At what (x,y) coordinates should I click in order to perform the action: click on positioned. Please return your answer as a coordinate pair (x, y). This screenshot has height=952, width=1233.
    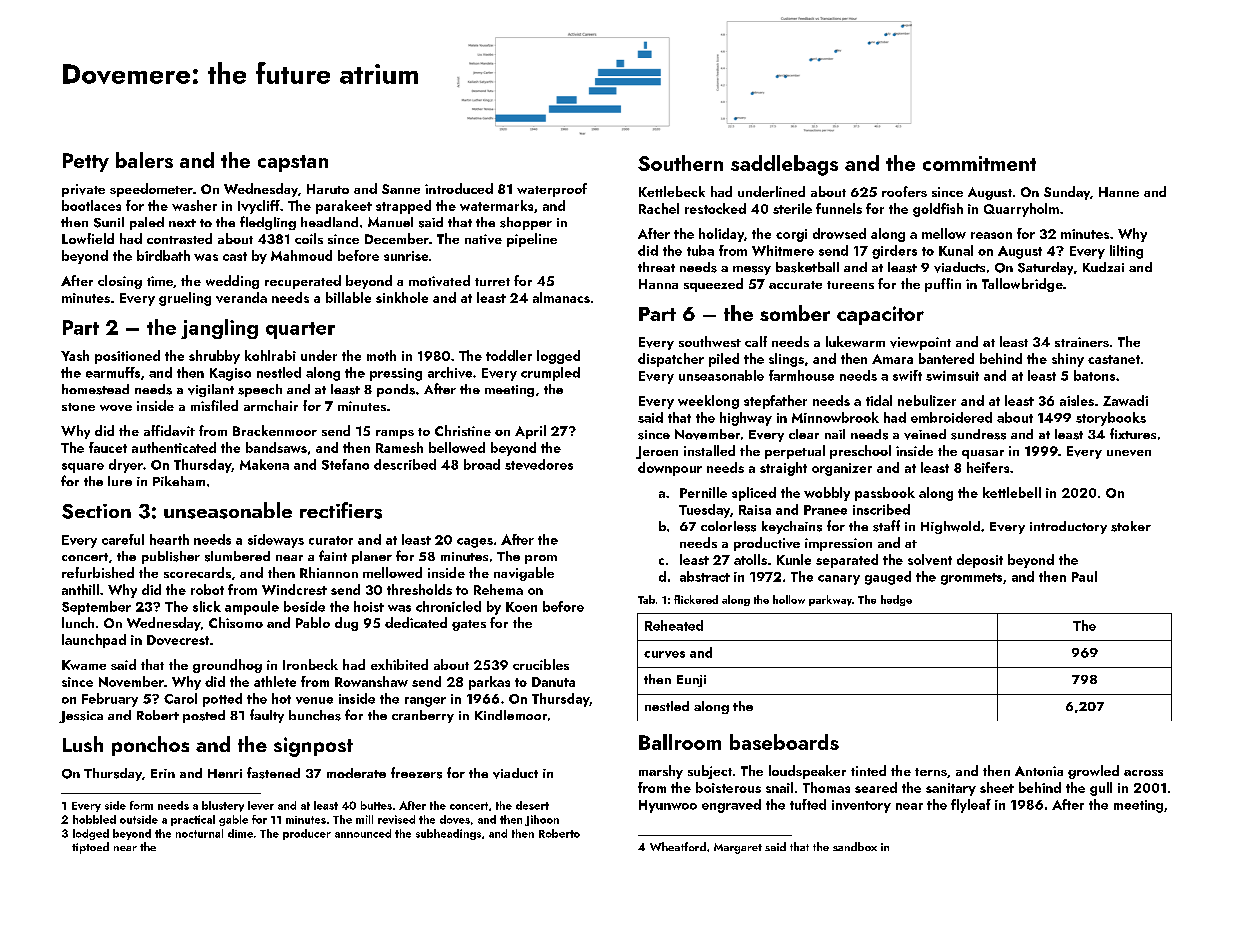
    Looking at the image, I should click on (127, 357).
